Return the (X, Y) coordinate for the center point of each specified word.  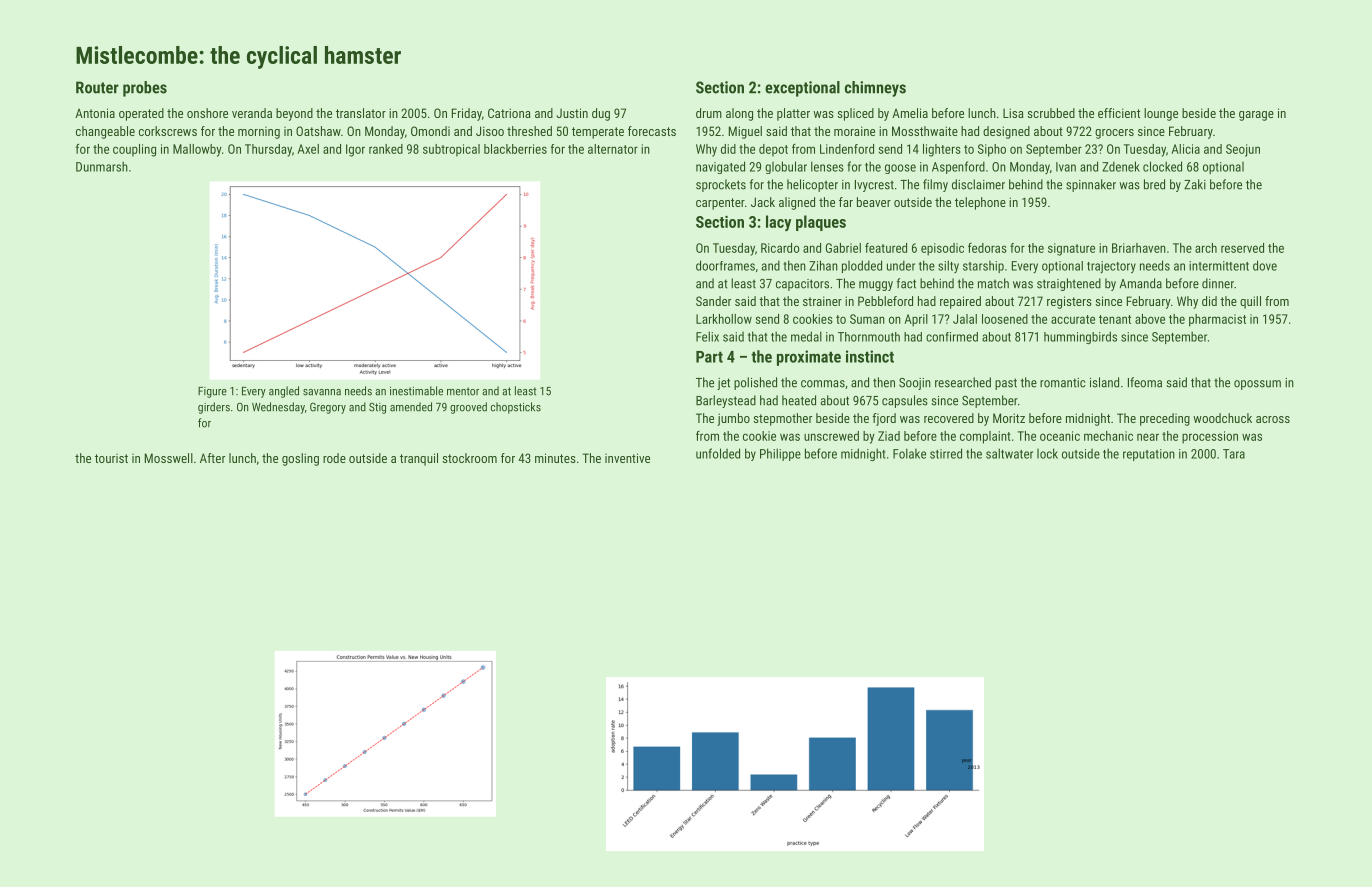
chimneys (875, 89)
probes (145, 89)
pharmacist (1217, 320)
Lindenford (847, 149)
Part (709, 357)
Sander (713, 301)
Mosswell (169, 458)
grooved (468, 408)
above (1150, 319)
